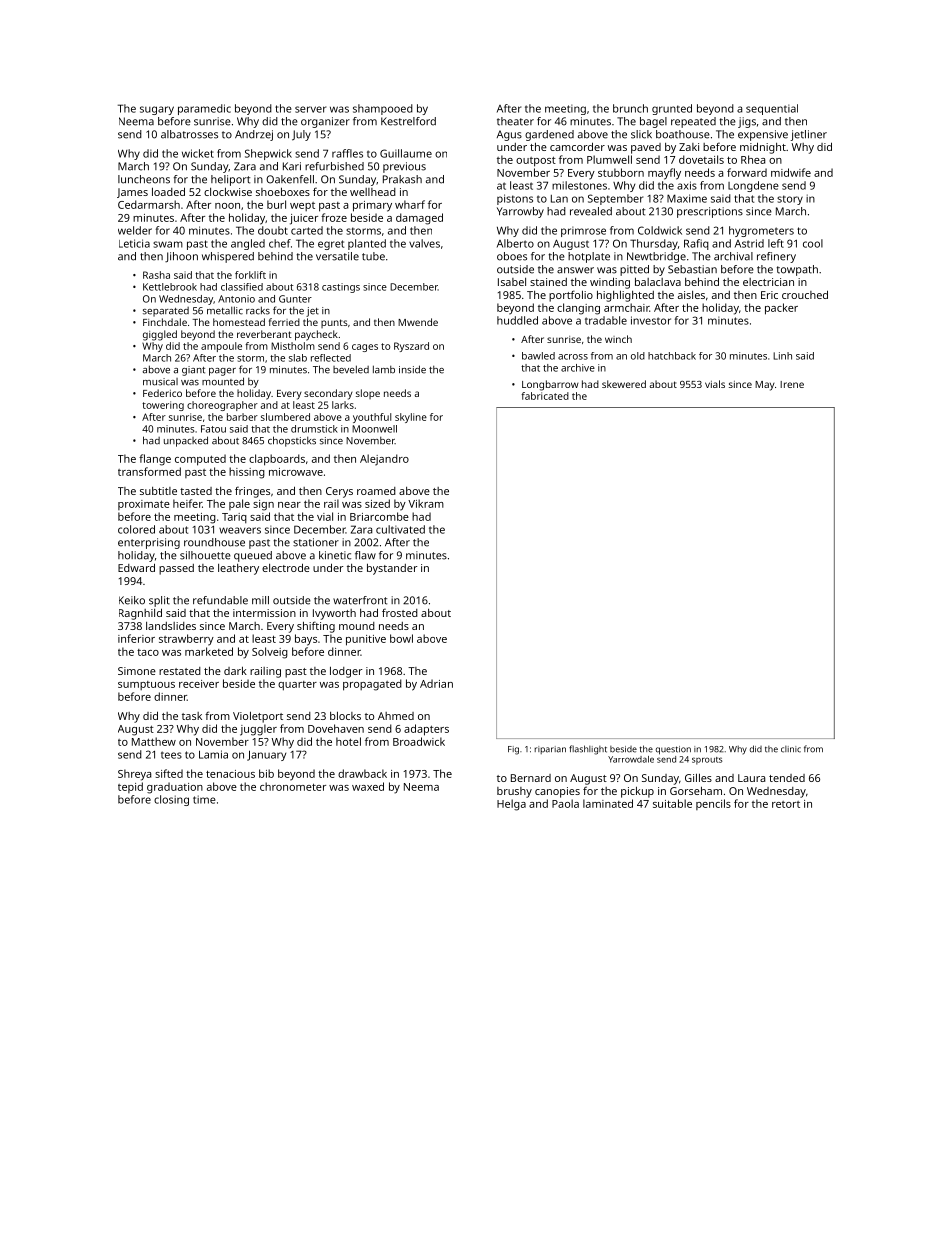  What do you see at coordinates (144, 179) in the image?
I see `luncheons` at bounding box center [144, 179].
